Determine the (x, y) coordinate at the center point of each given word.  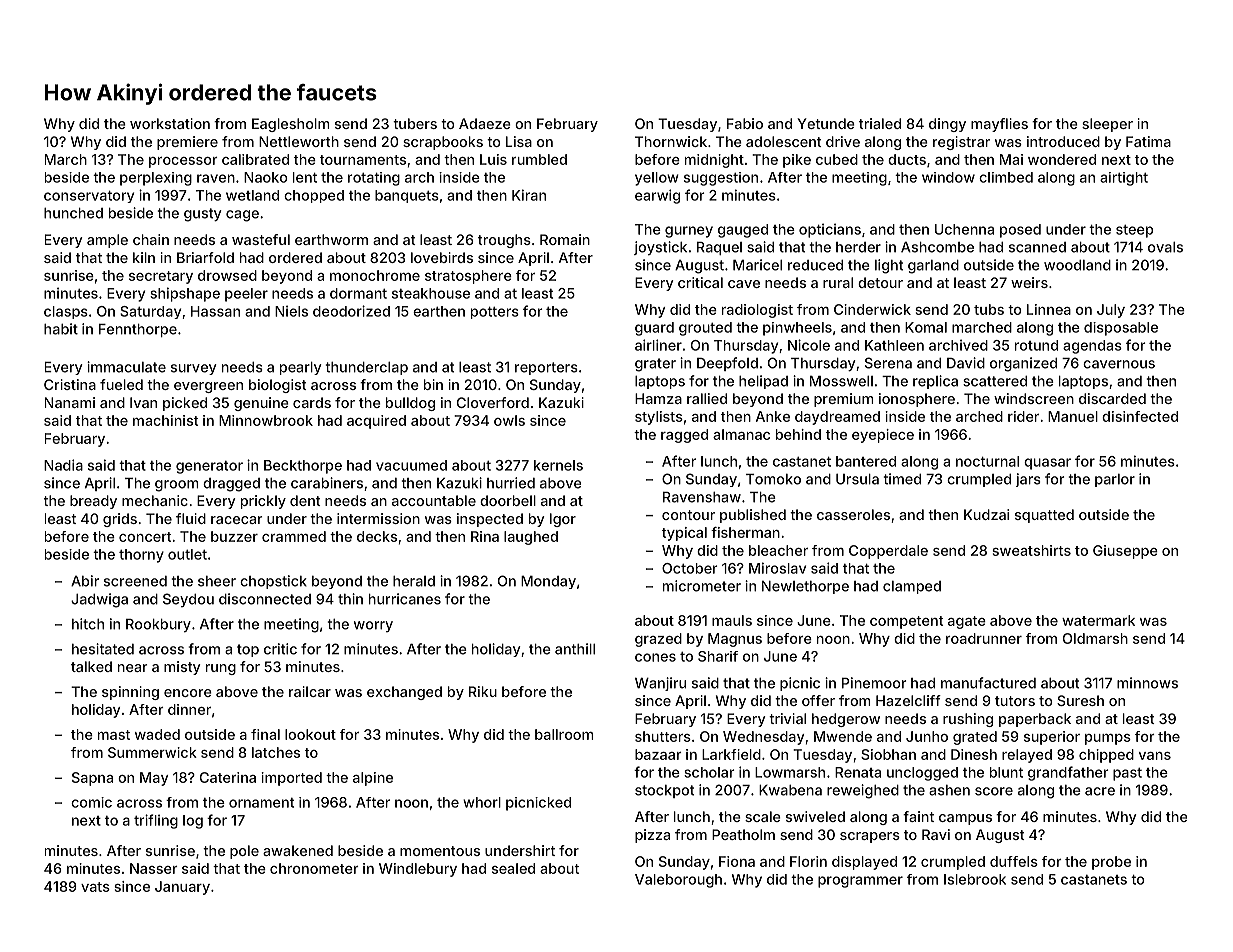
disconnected (265, 599)
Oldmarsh (1095, 638)
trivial (787, 718)
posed (1020, 231)
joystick (660, 248)
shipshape (185, 294)
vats (95, 887)
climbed (1006, 177)
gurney (689, 232)
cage (242, 216)
